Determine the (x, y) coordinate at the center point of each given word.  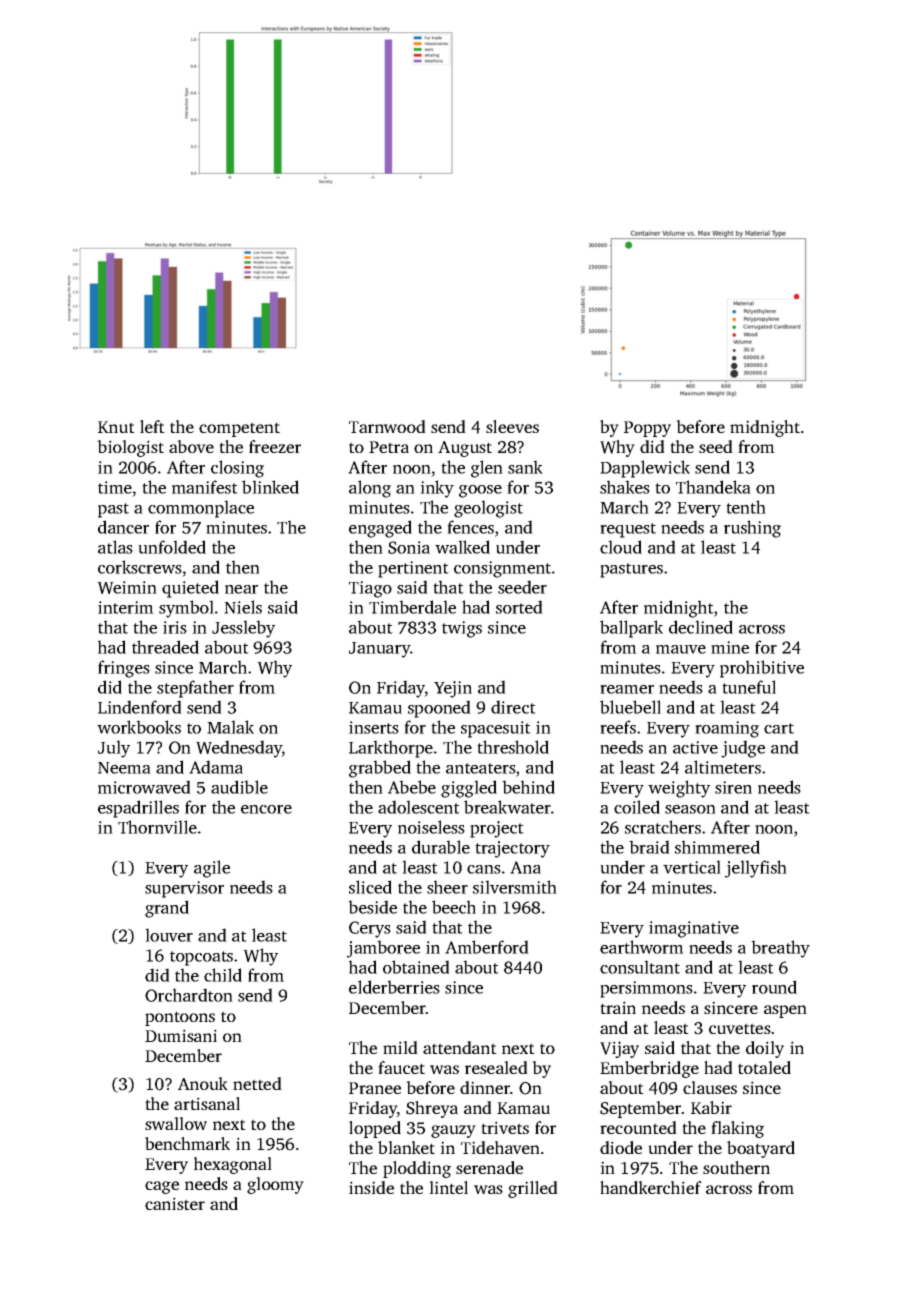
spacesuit (496, 729)
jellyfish (756, 869)
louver (169, 935)
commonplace (201, 509)
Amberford (487, 947)
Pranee (375, 1088)
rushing (752, 529)
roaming (727, 729)
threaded (165, 647)
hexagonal (233, 1165)
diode (621, 1147)
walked (462, 547)
